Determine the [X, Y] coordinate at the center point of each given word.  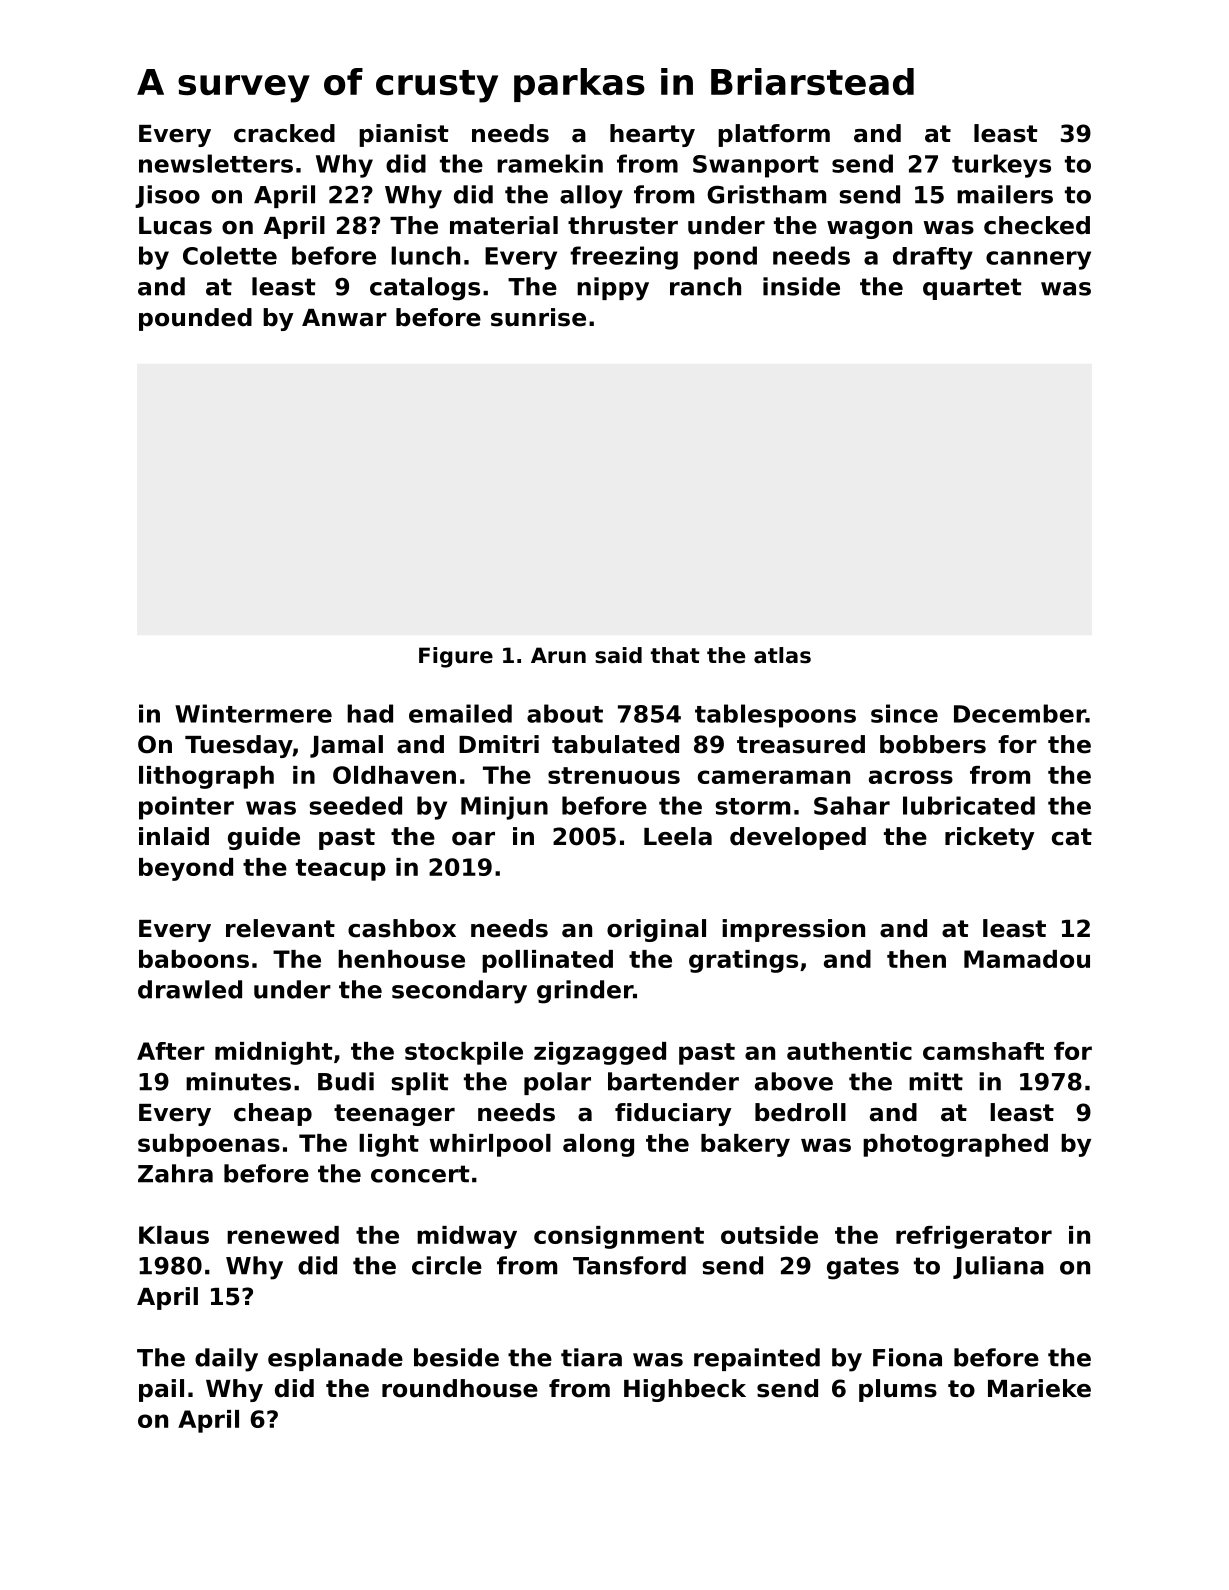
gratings [743, 961]
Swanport [756, 166]
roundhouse [460, 1388]
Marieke [1039, 1388]
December [1020, 713]
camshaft [983, 1051]
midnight [273, 1053]
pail [161, 1390]
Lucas [175, 226]
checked [1037, 225]
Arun [558, 655]
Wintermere [253, 713]
